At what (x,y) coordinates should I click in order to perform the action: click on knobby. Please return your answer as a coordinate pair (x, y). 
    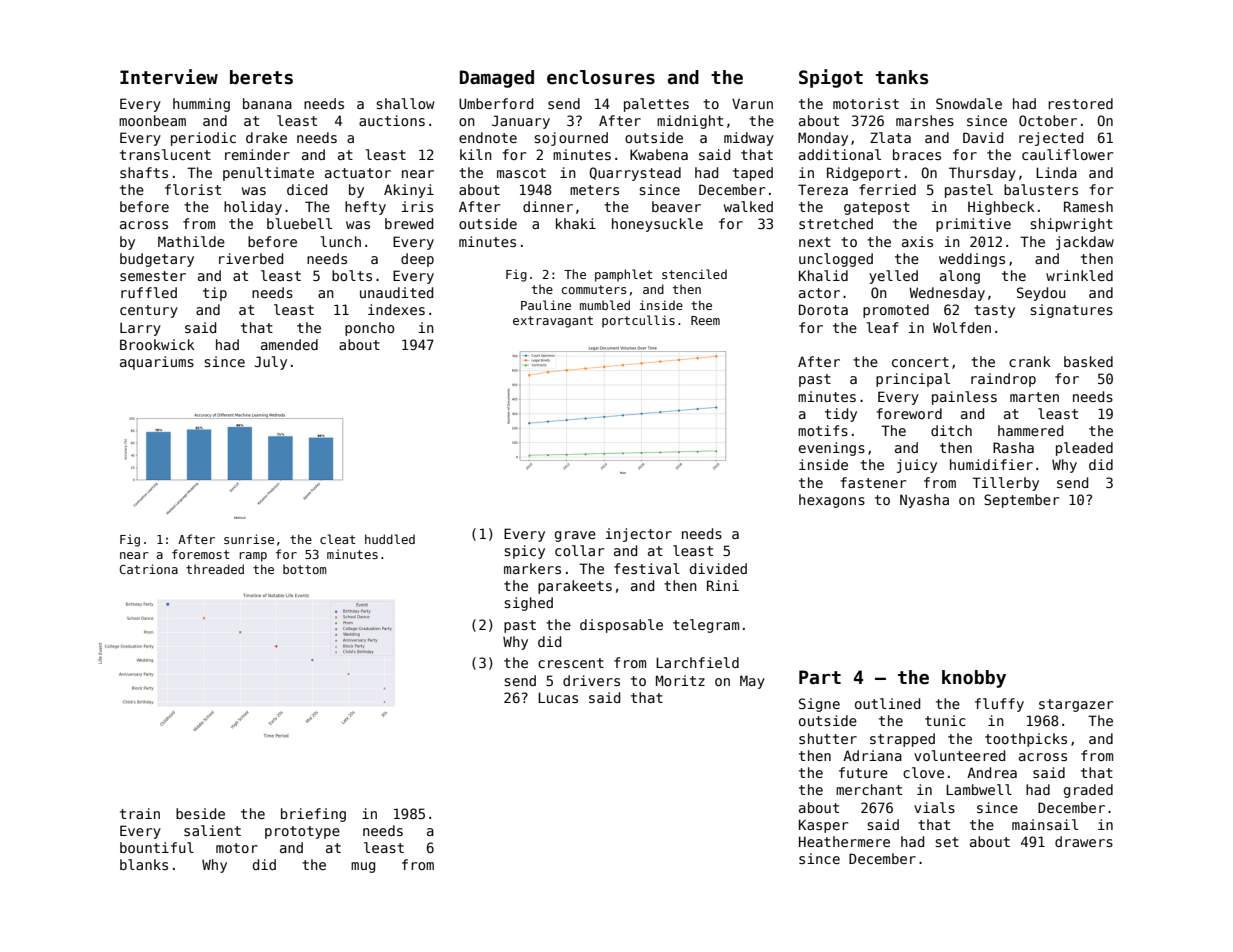
    Looking at the image, I should click on (974, 679).
